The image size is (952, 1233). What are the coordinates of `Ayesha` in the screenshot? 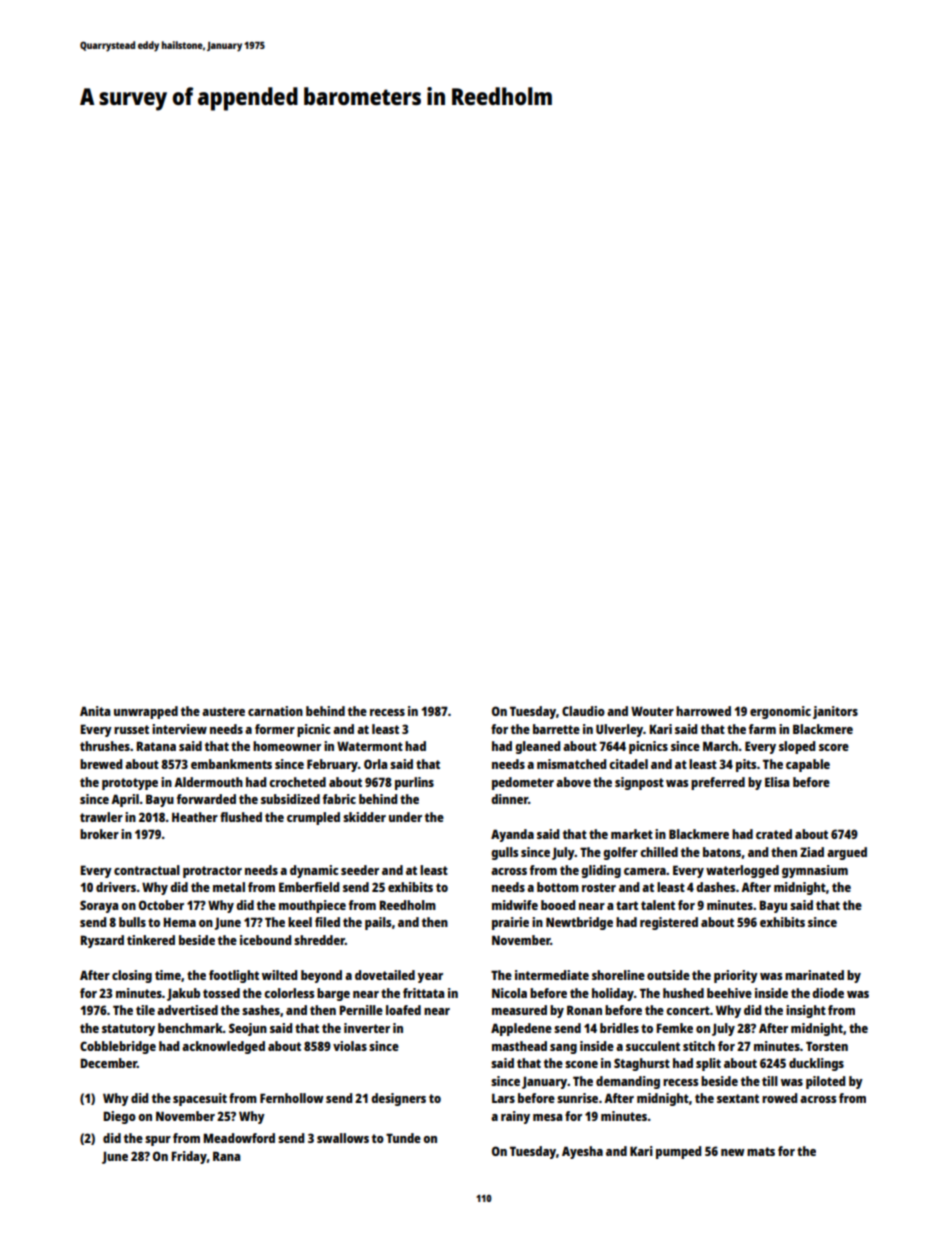 It's located at (582, 1152).
